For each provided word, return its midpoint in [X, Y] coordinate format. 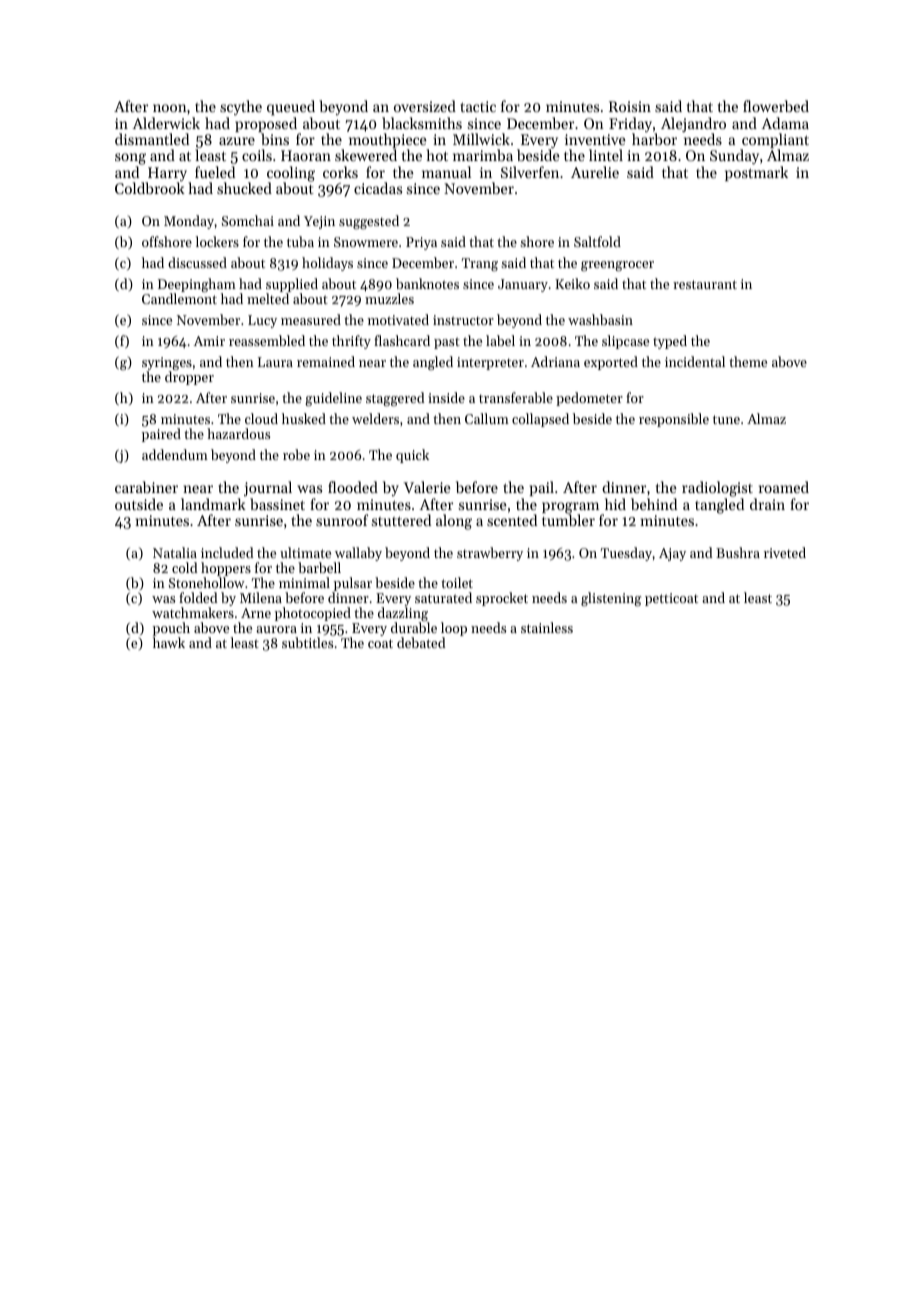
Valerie [427, 487]
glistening [611, 599]
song [130, 159]
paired [161, 435]
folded [198, 597]
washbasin [600, 319]
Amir [209, 341]
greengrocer [617, 266]
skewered [366, 155]
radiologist [717, 489]
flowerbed [776, 106]
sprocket [502, 599]
